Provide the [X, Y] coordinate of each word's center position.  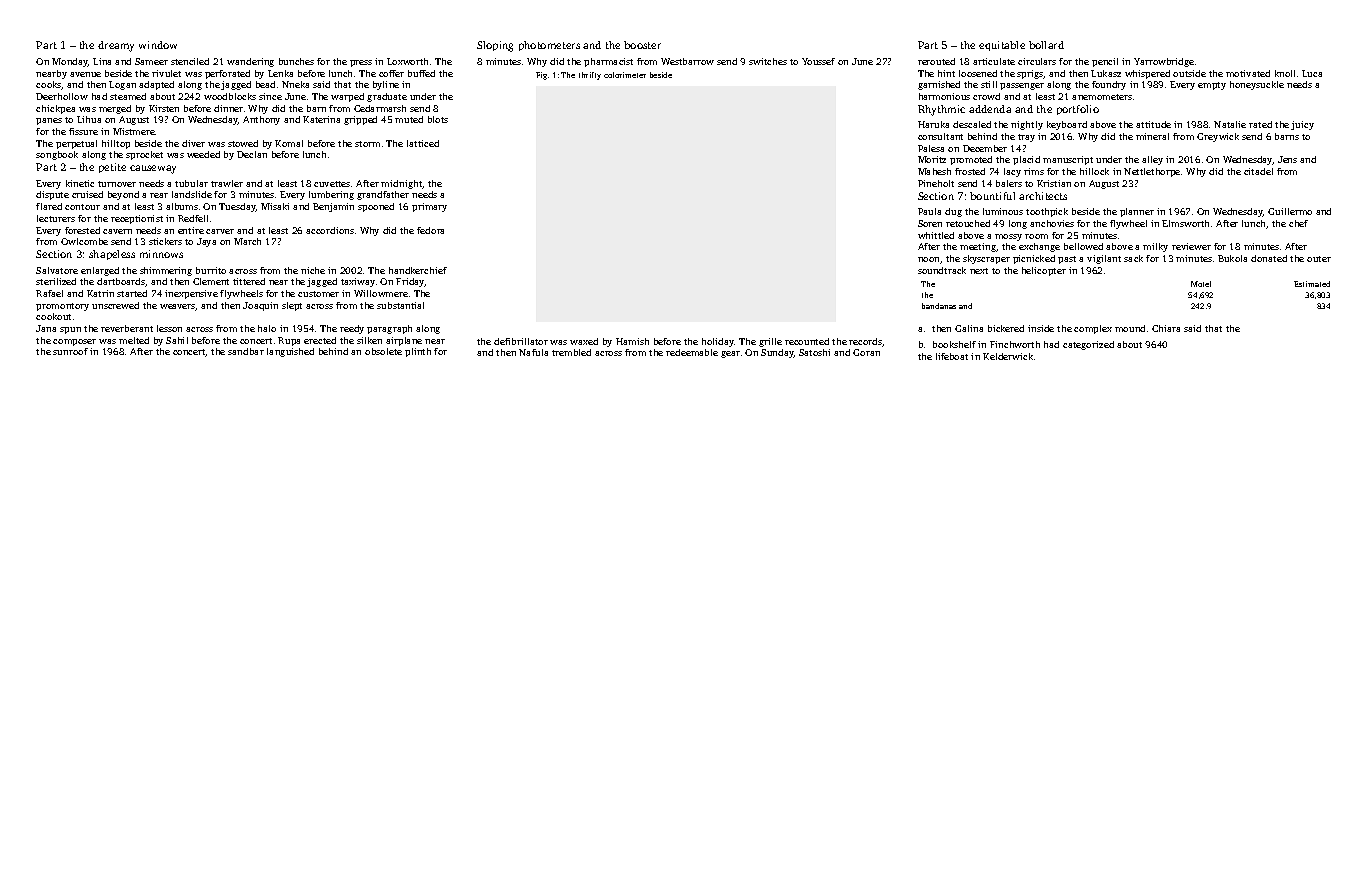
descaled [972, 124]
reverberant [127, 328]
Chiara [1166, 328]
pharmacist [608, 62]
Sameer [151, 61]
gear [730, 354]
